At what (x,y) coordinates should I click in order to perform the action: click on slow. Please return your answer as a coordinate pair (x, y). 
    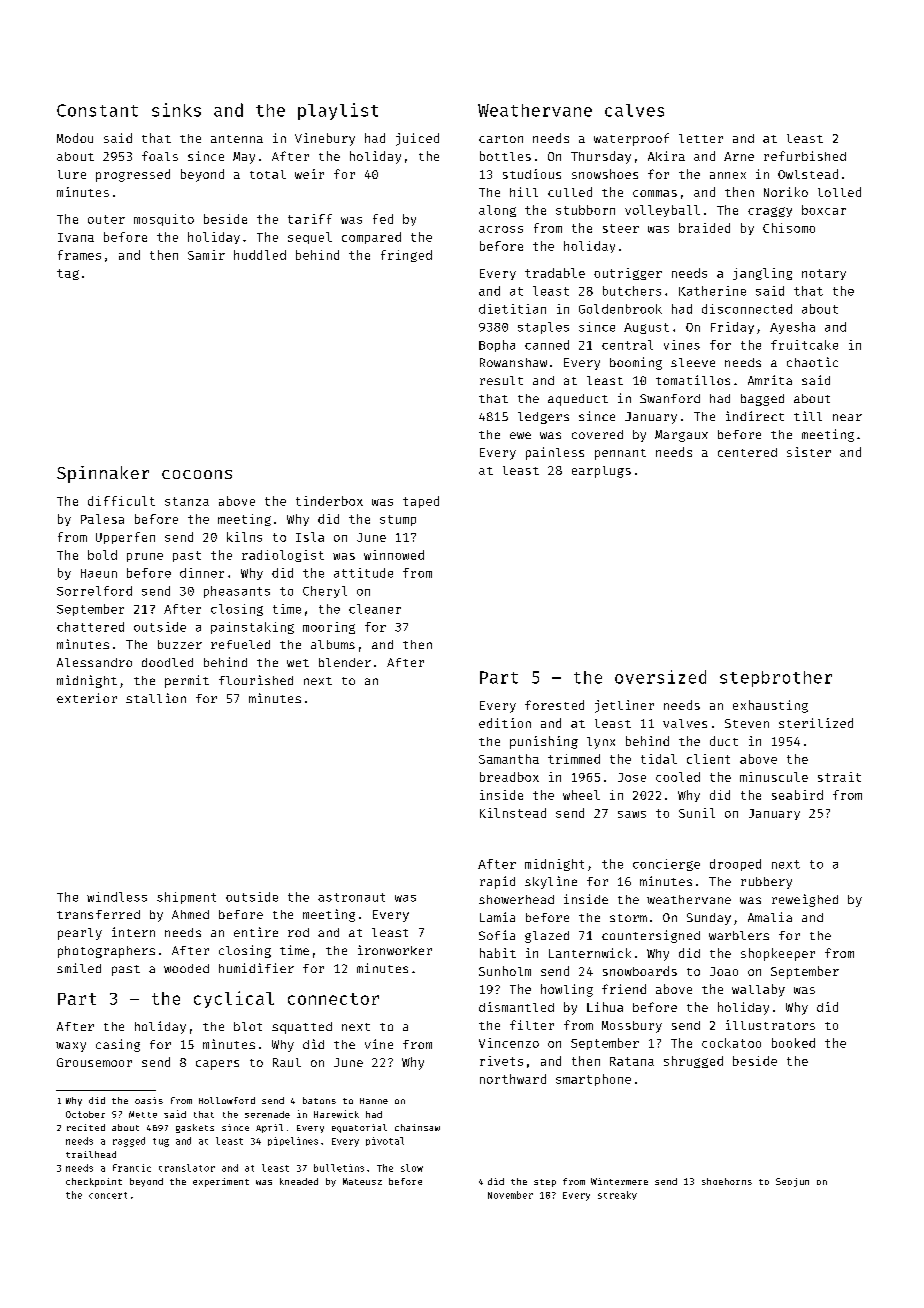
    Looking at the image, I should click on (412, 1168).
